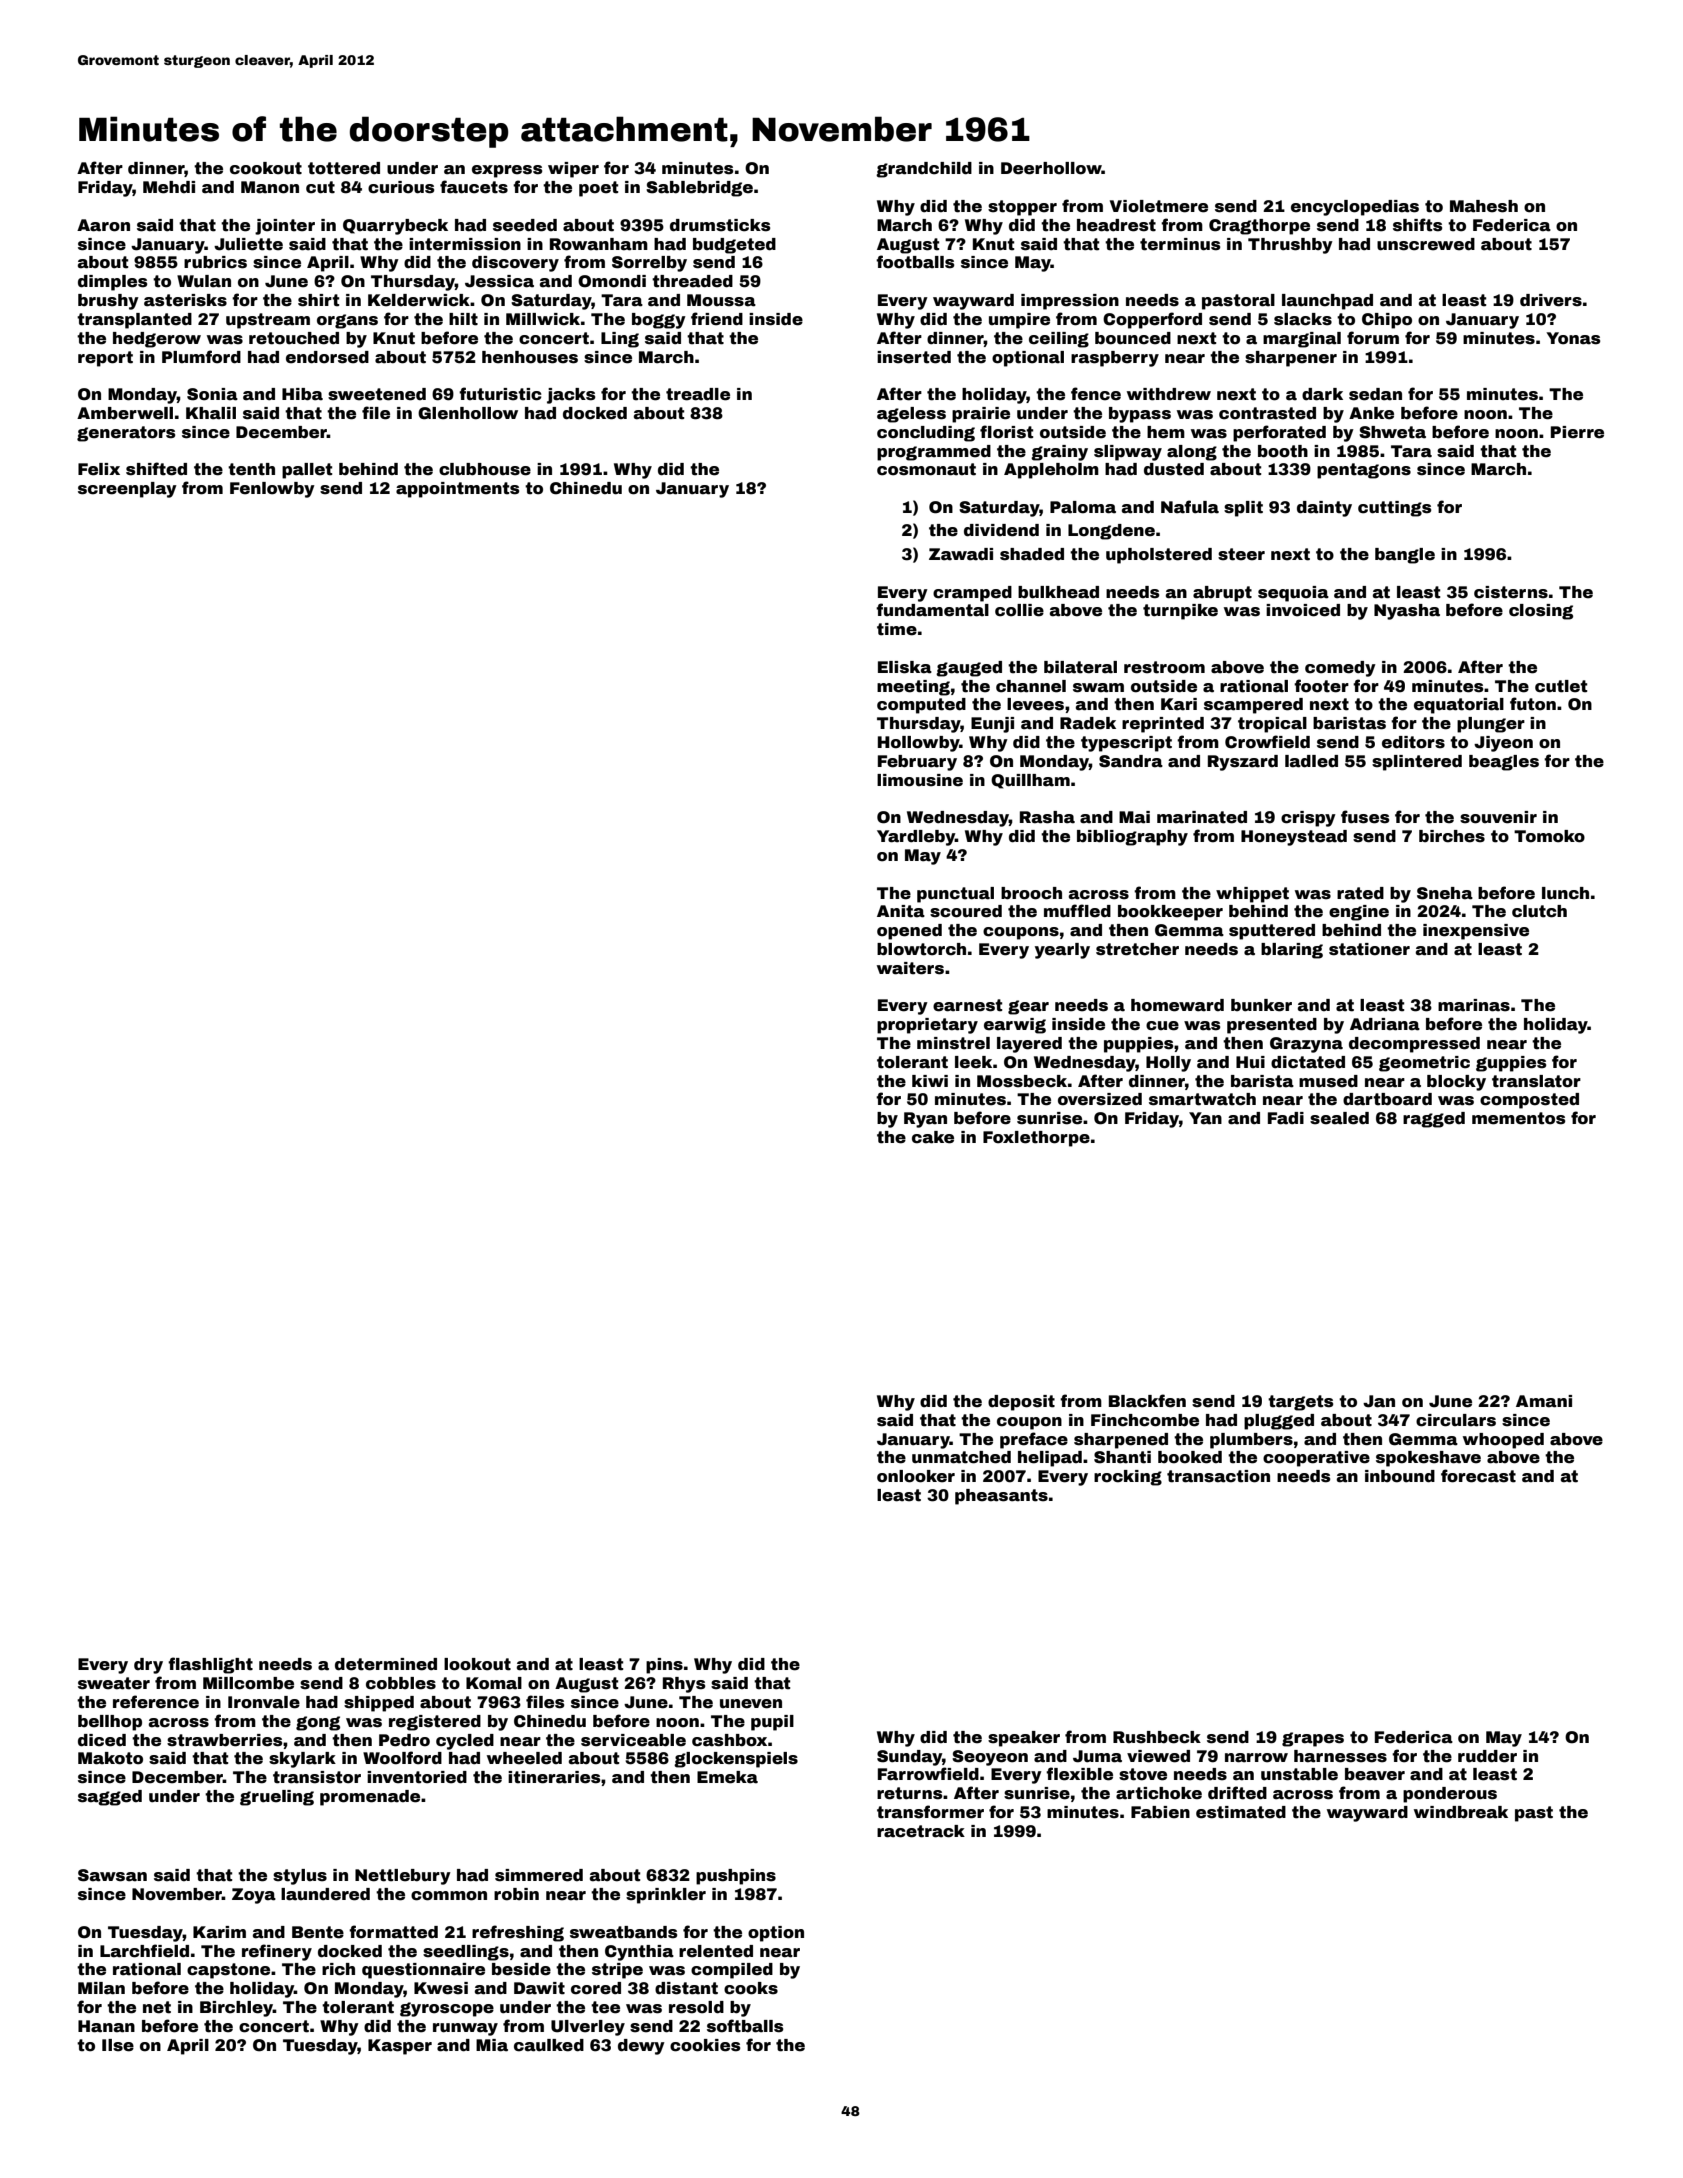 The height and width of the page is (2178, 1683). What do you see at coordinates (127, 490) in the page?
I see `screenplay` at bounding box center [127, 490].
